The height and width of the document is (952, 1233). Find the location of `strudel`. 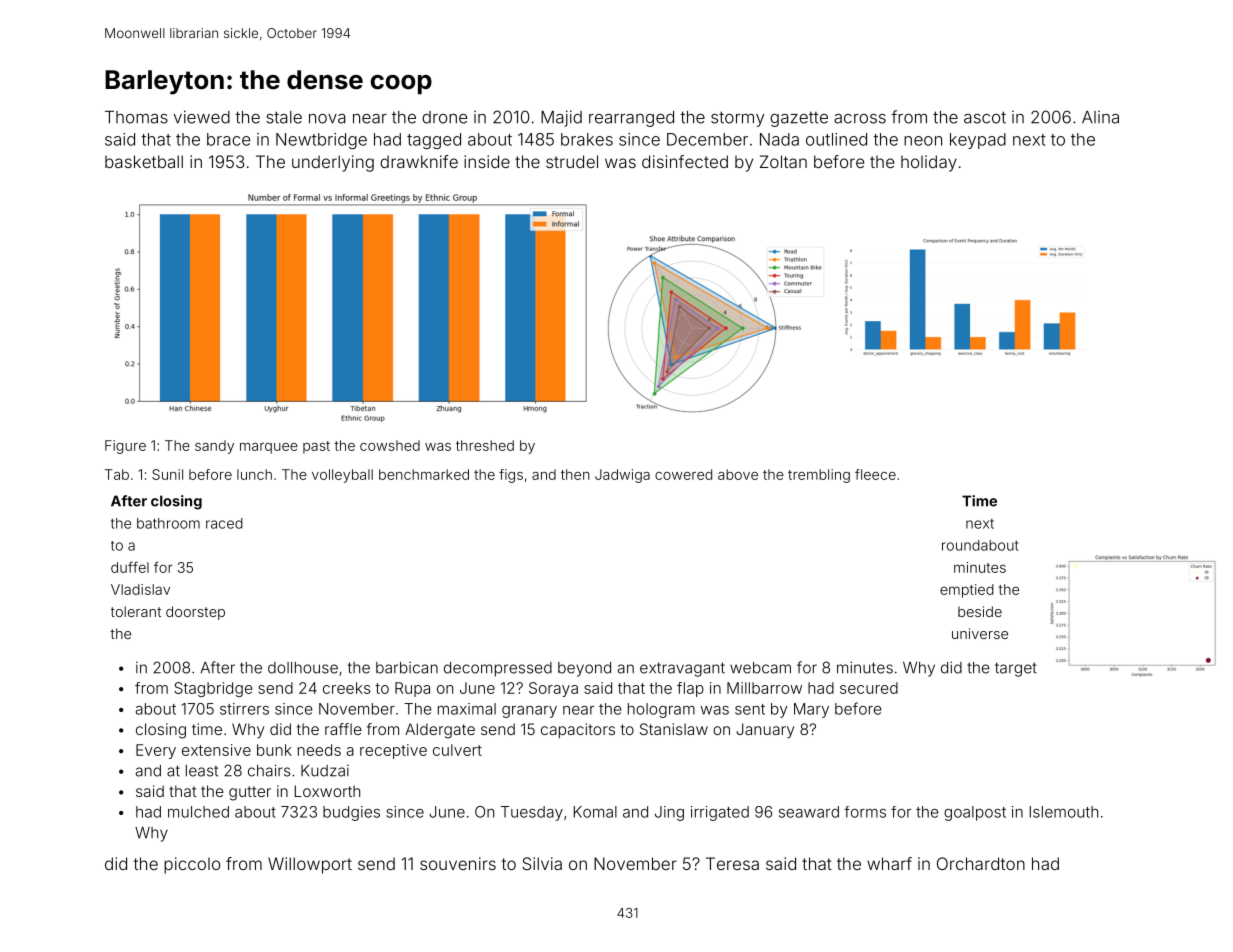

strudel is located at coordinates (572, 161).
